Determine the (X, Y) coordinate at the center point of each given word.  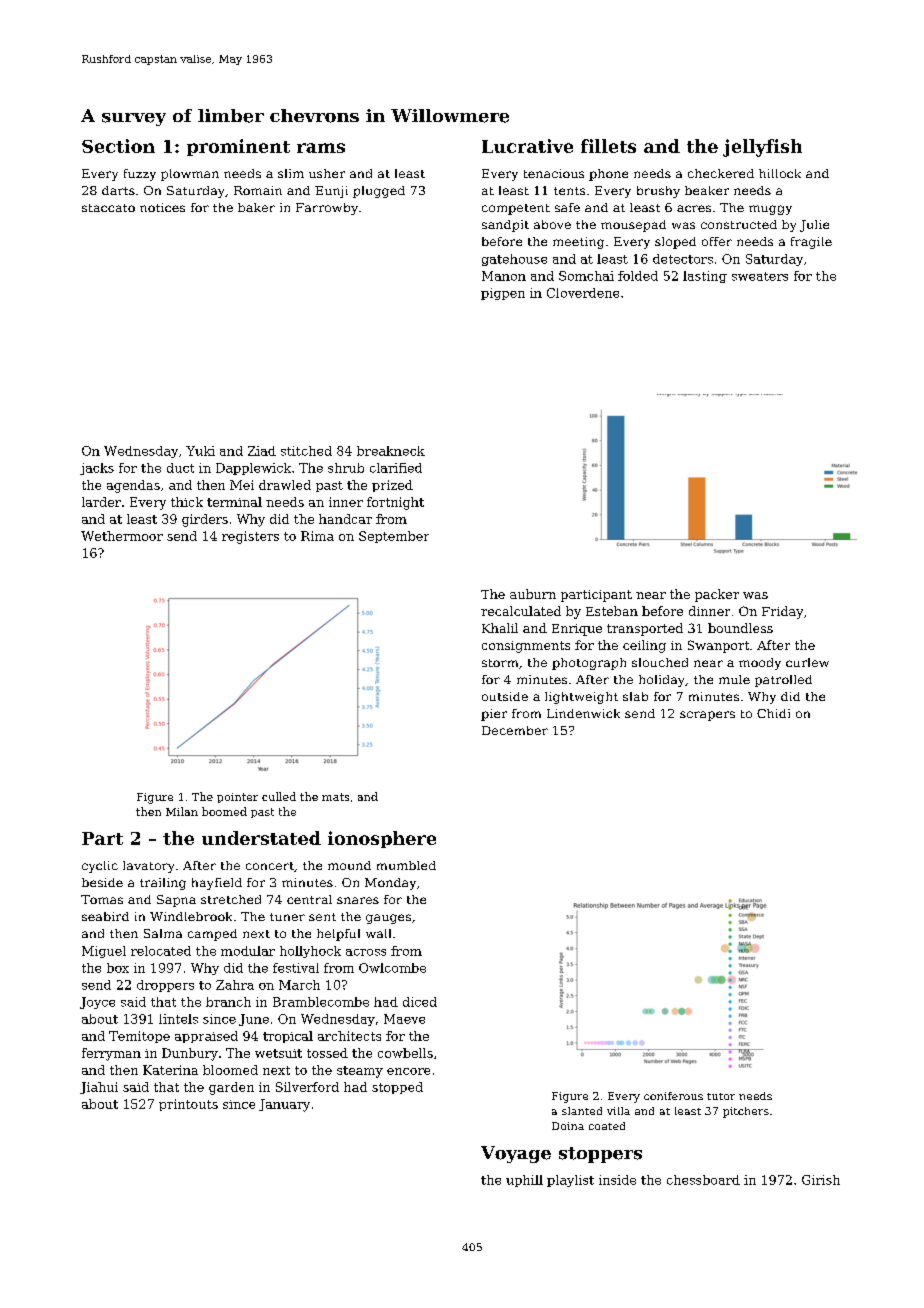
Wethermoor (122, 536)
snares (358, 900)
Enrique (577, 630)
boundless (740, 628)
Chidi (773, 713)
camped (212, 935)
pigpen (503, 294)
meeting (578, 243)
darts (118, 190)
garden (231, 1088)
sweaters (760, 276)
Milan (182, 811)
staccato (108, 208)
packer (717, 595)
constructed (739, 224)
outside (505, 696)
